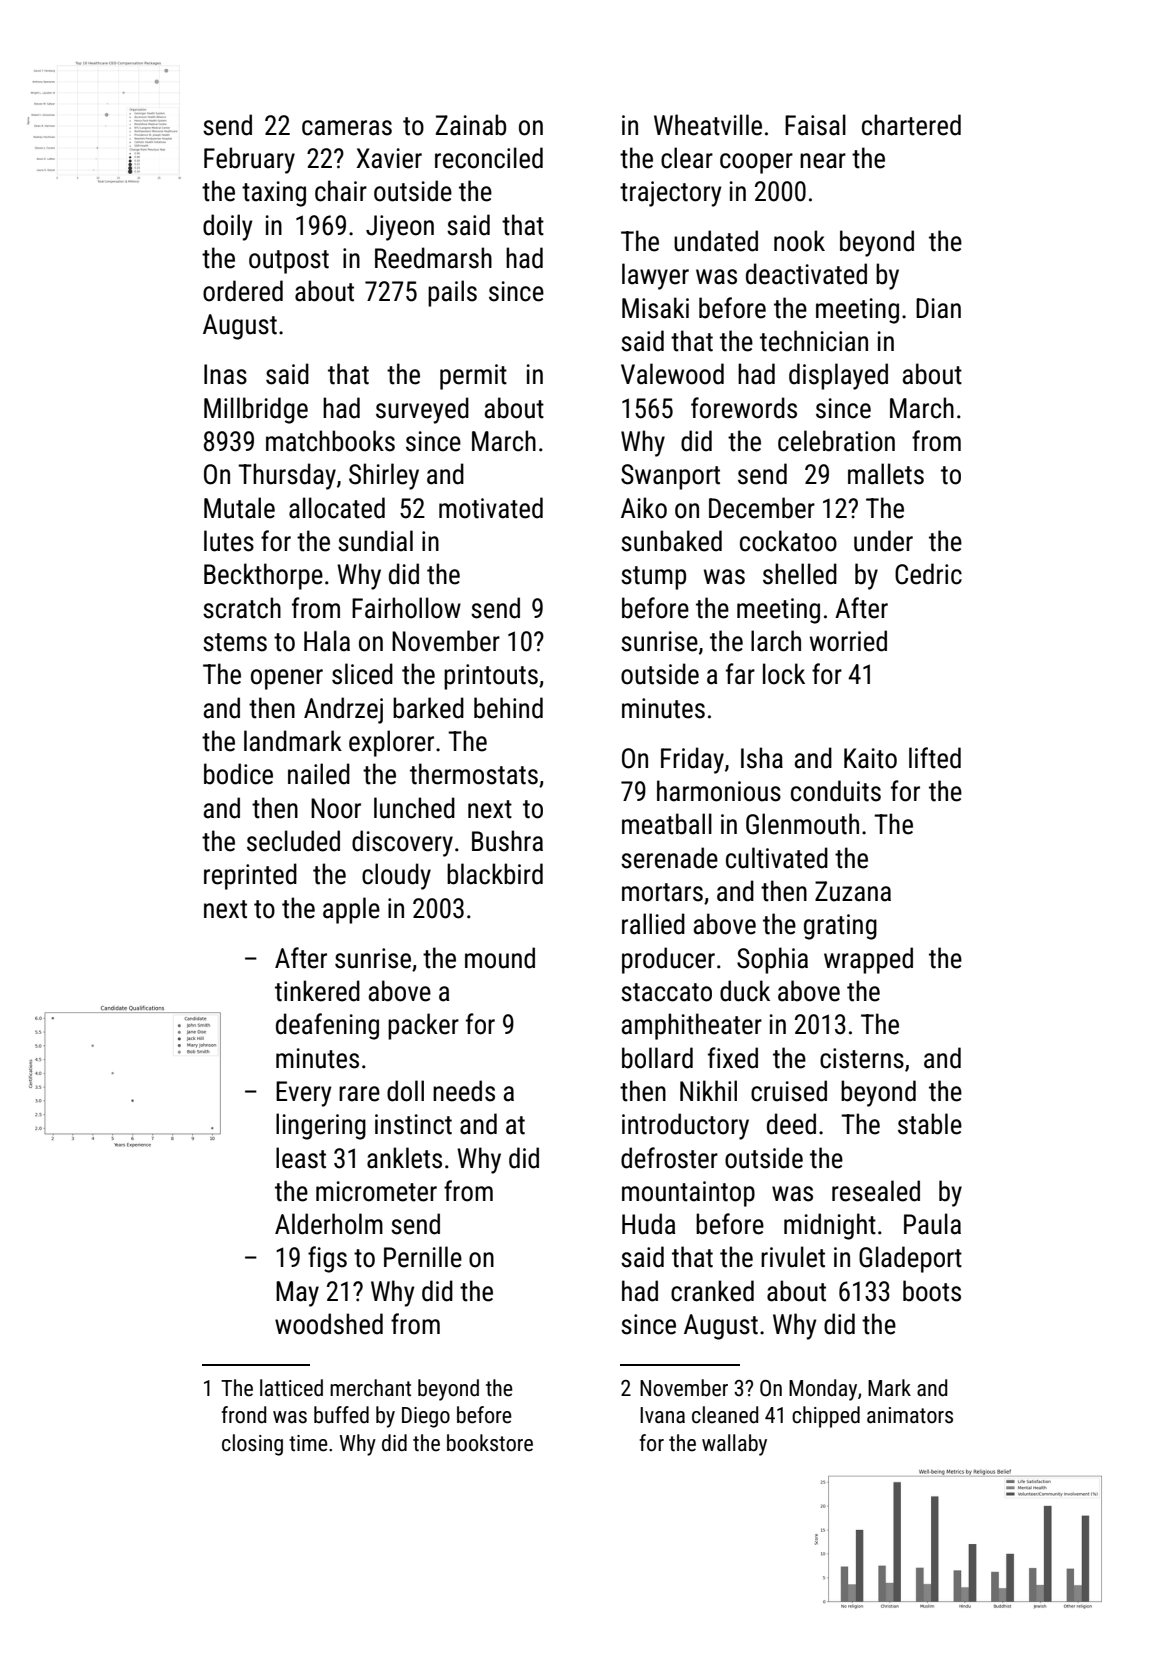 The image size is (1165, 1654). I want to click on Zainab, so click(471, 125).
